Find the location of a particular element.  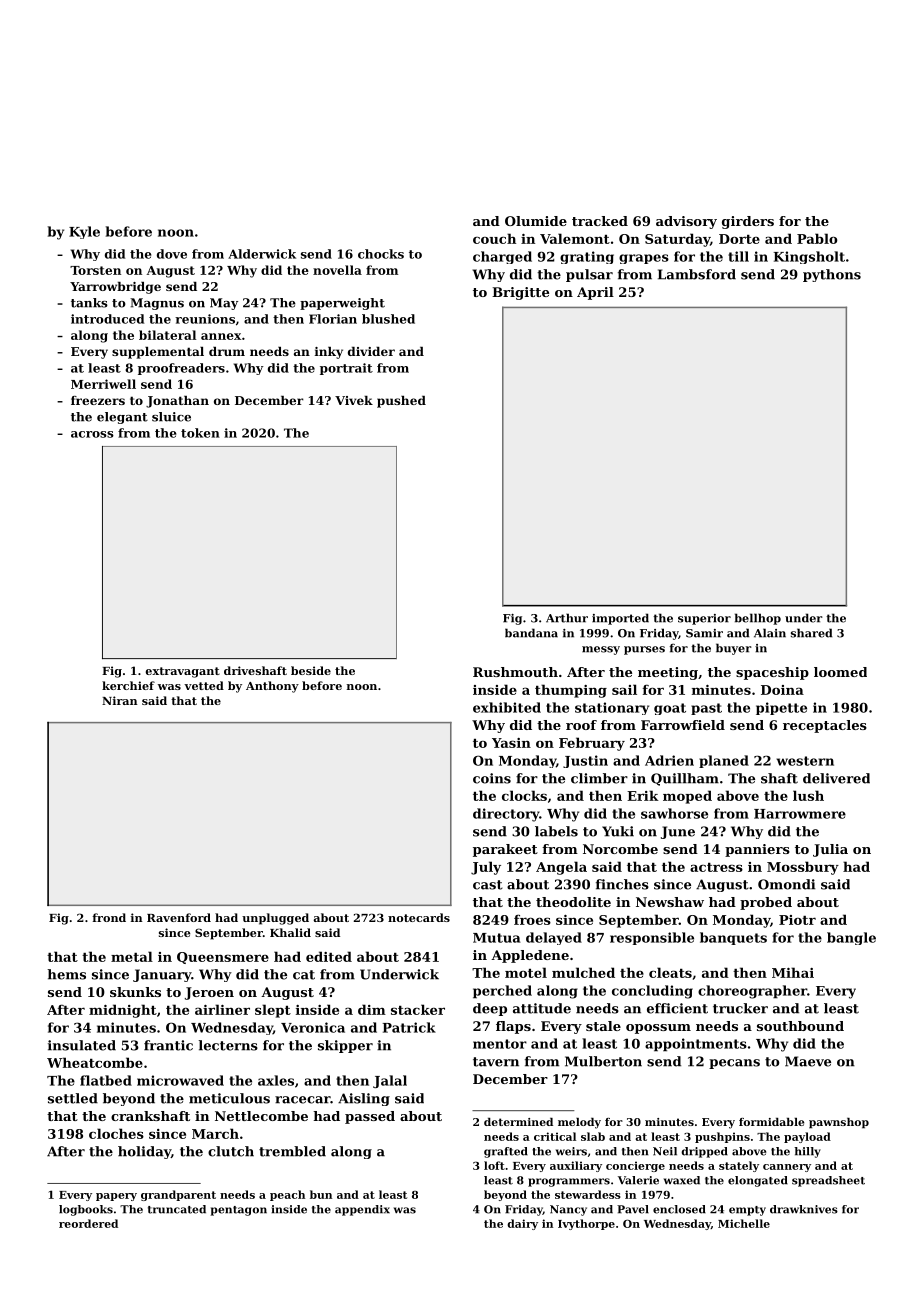

Yasin is located at coordinates (511, 743).
